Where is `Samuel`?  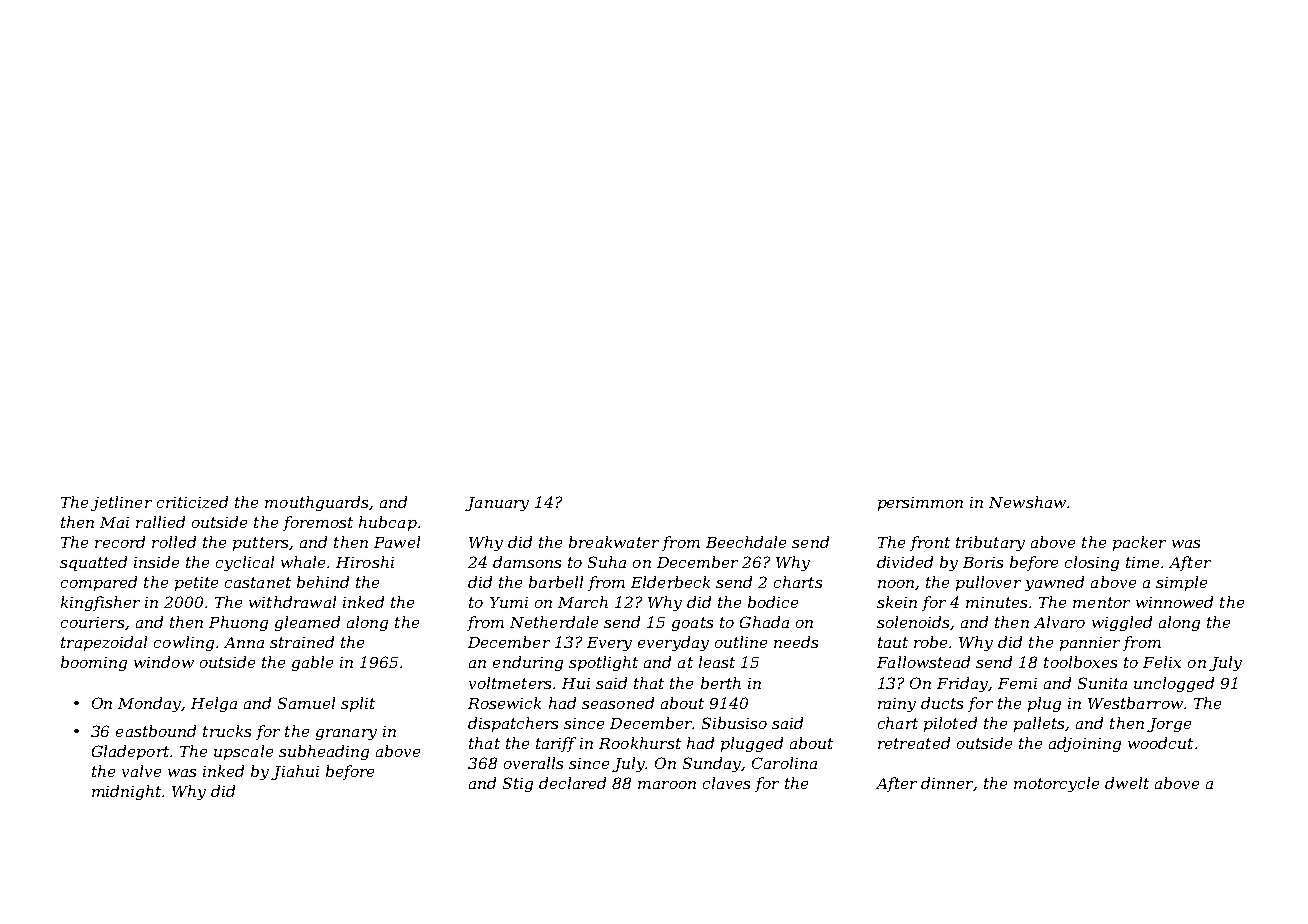
Samuel is located at coordinates (306, 703).
